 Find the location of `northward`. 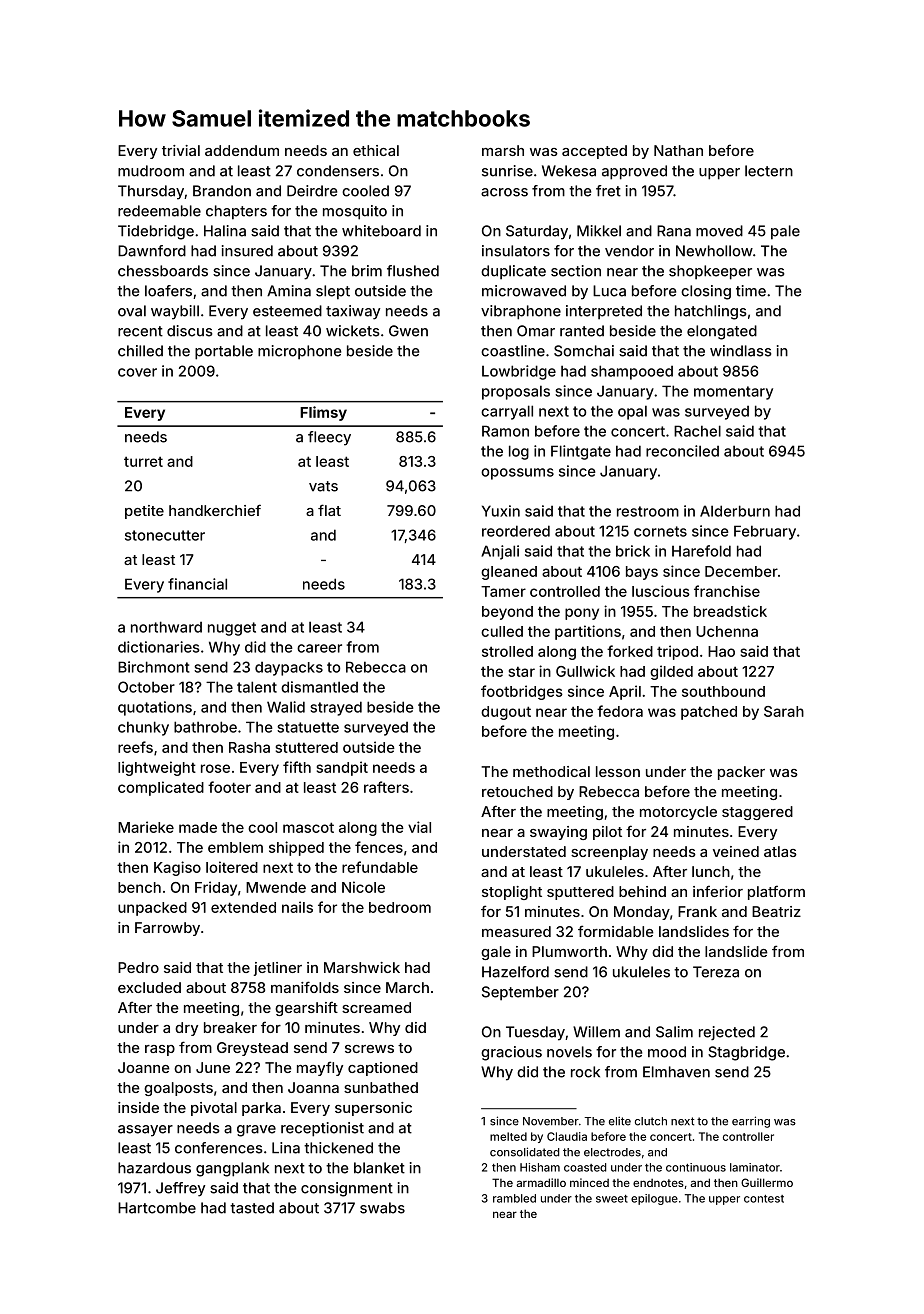

northward is located at coordinates (166, 627).
